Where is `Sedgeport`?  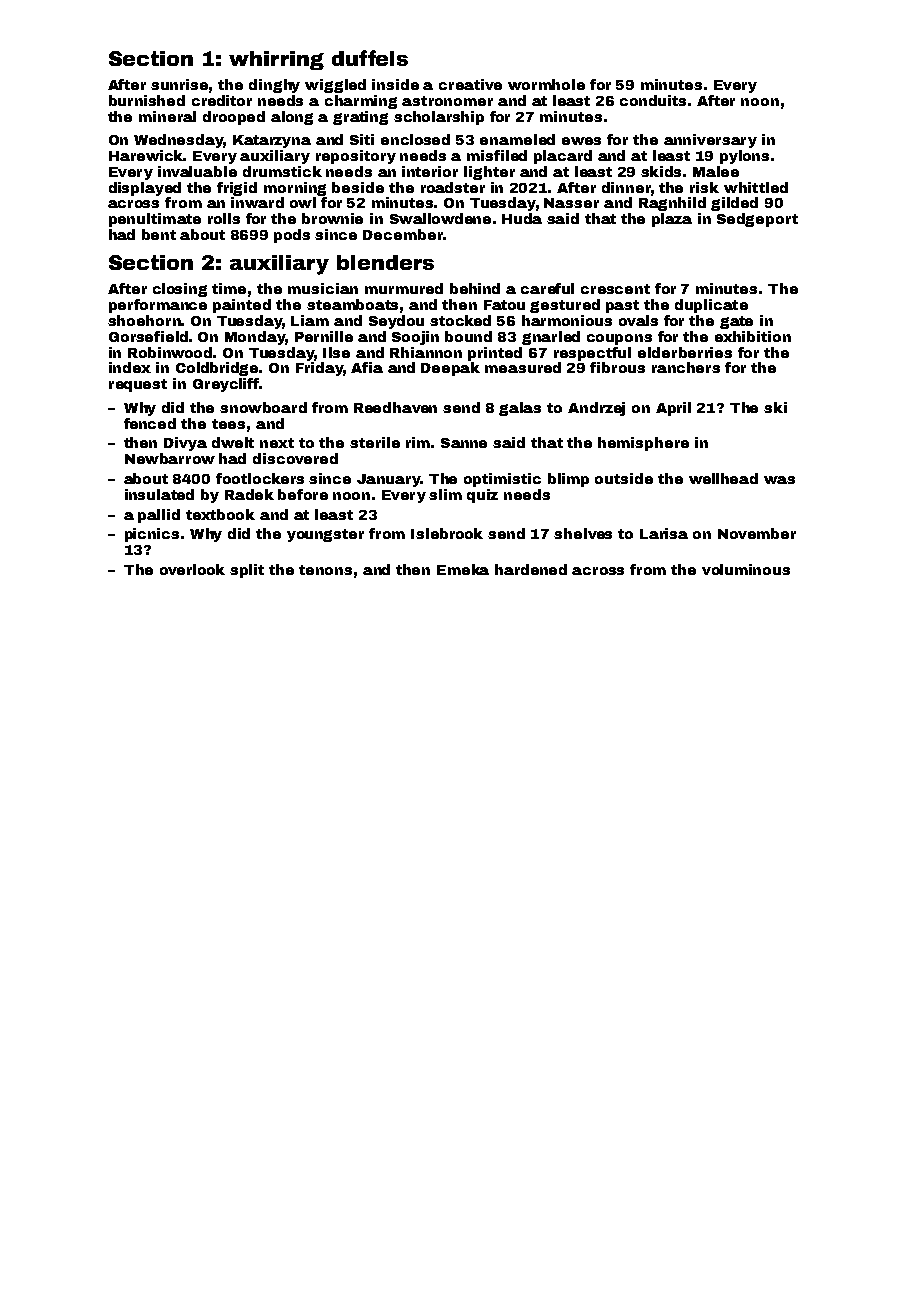 Sedgeport is located at coordinates (757, 220).
